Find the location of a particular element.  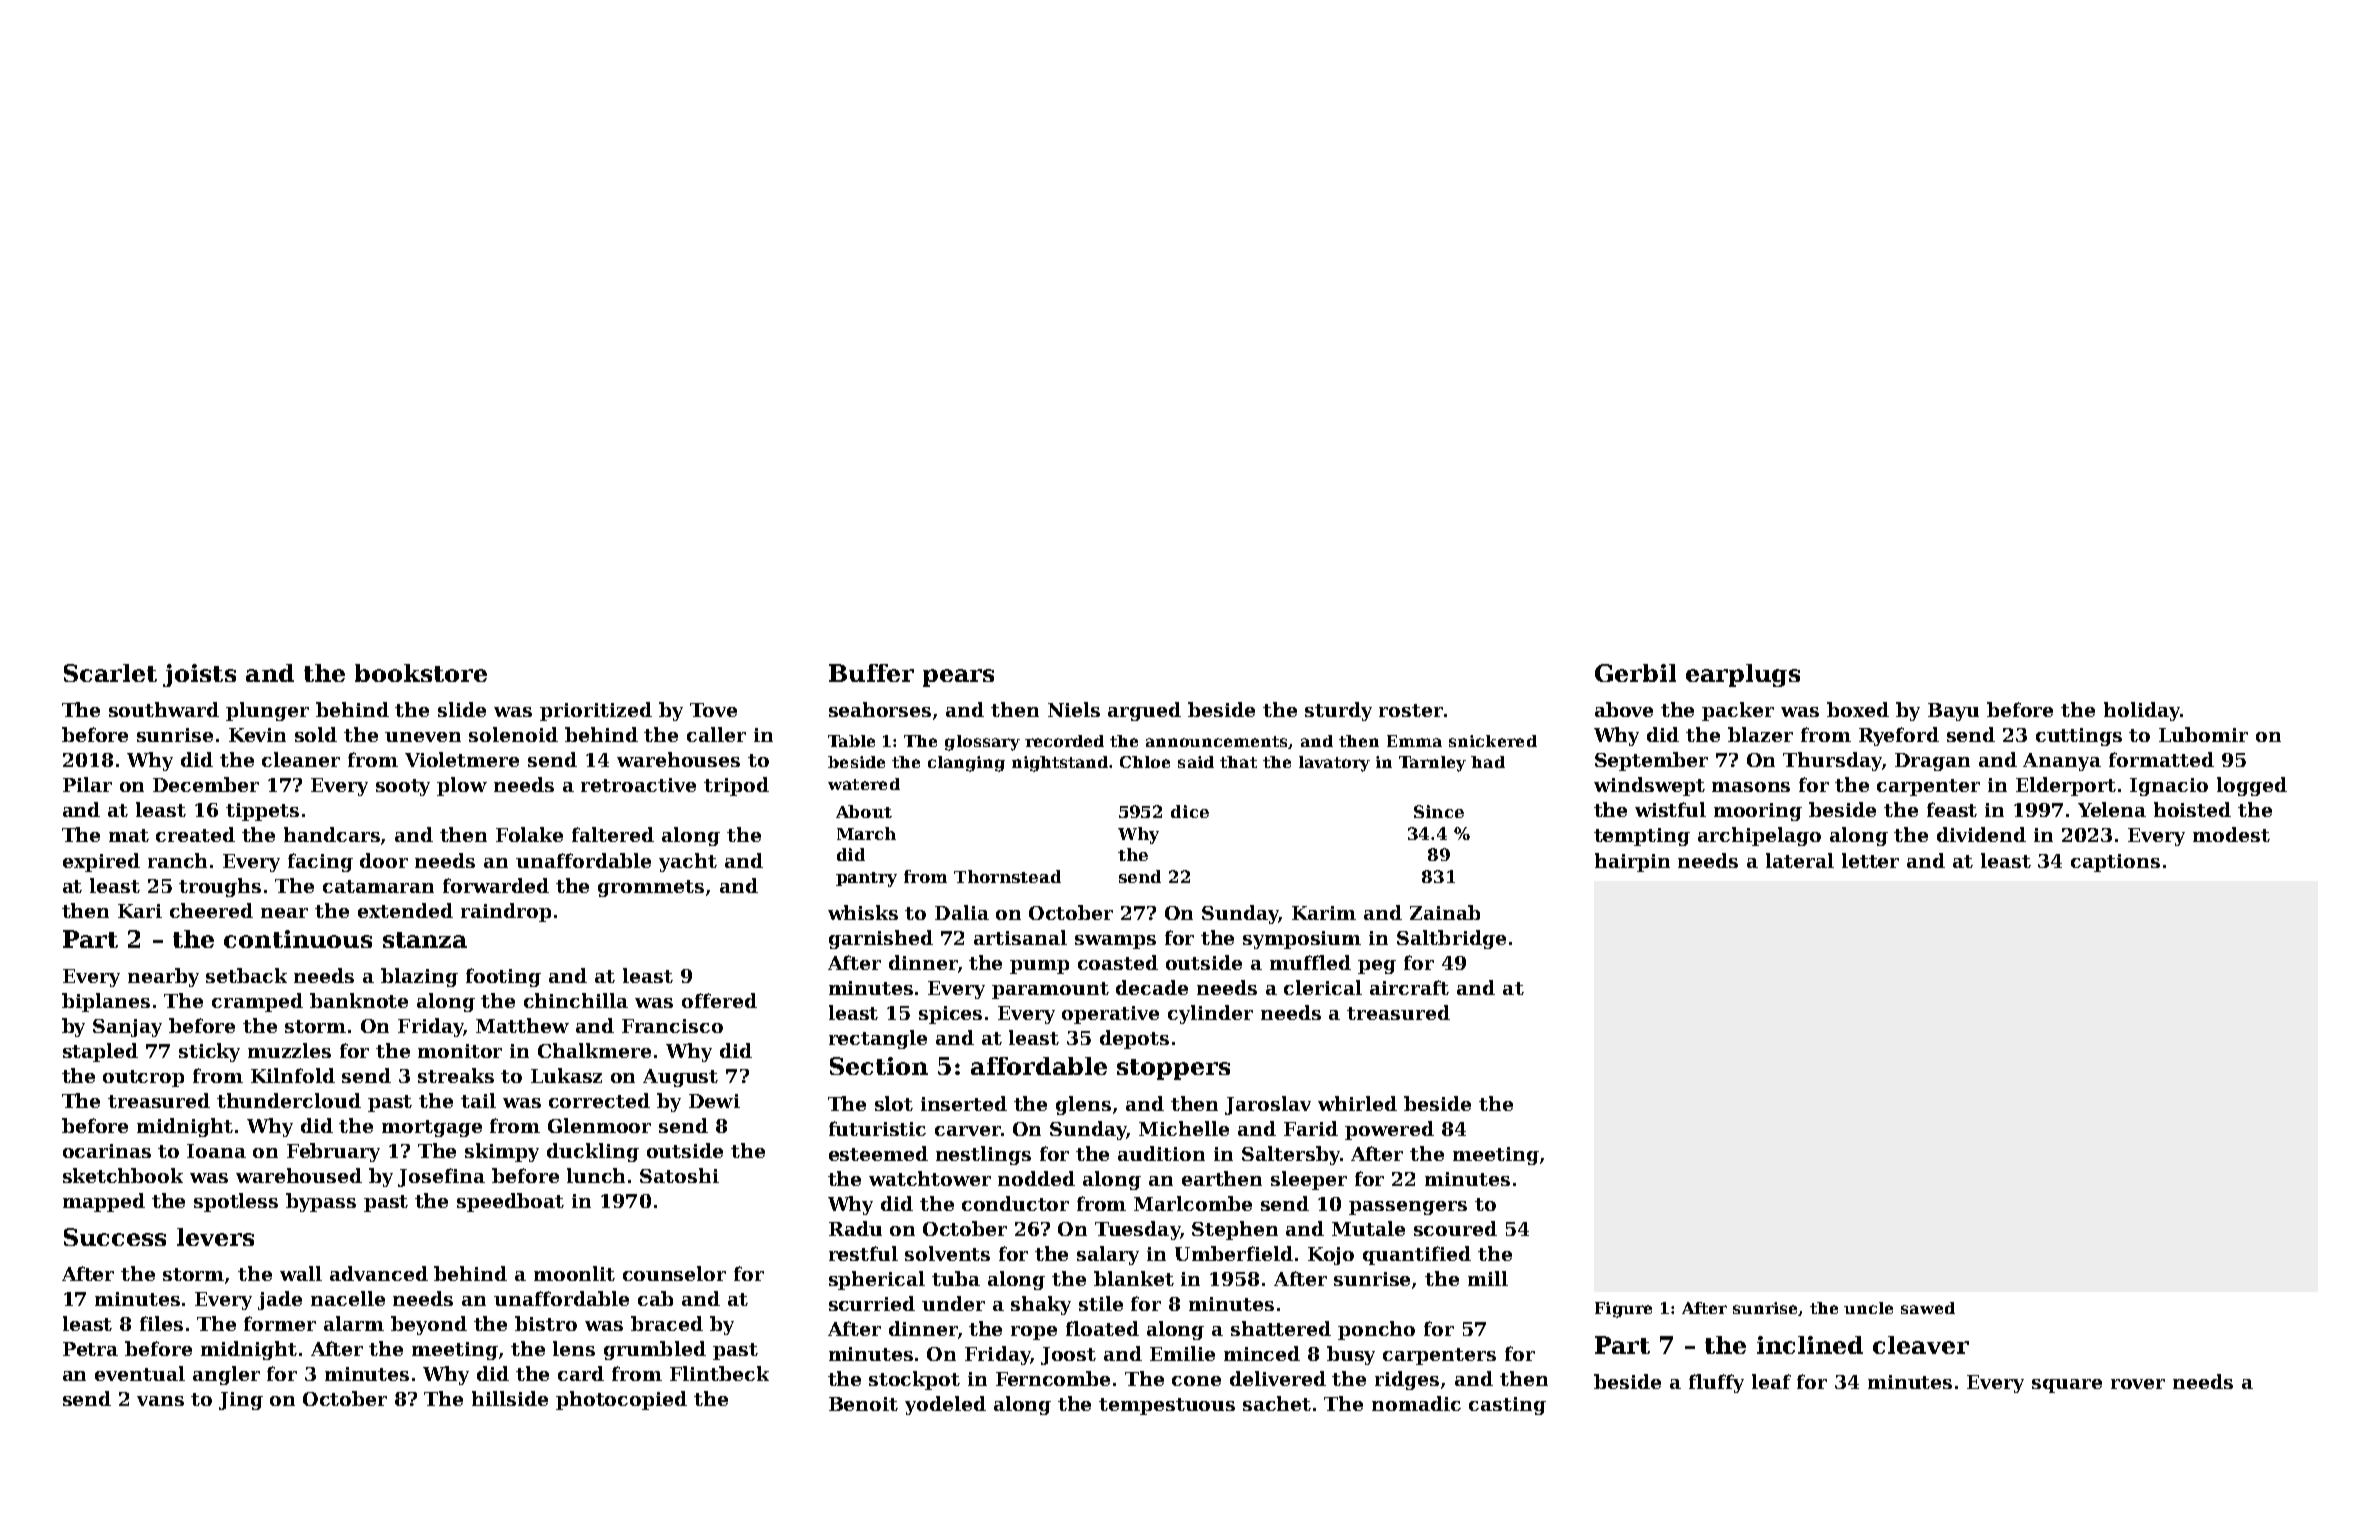

Scarlet is located at coordinates (110, 673).
